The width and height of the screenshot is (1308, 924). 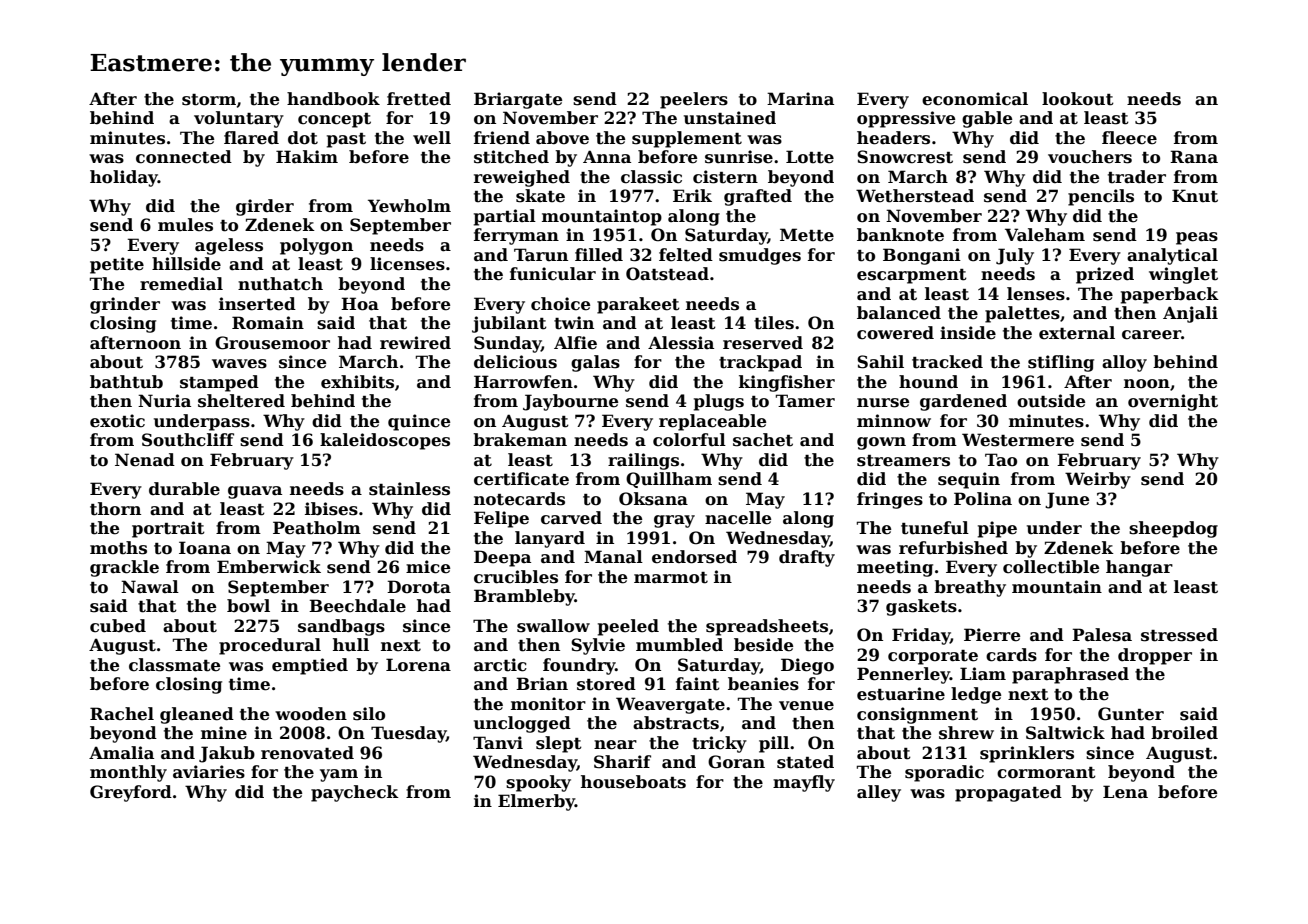 I want to click on twin, so click(x=574, y=323).
